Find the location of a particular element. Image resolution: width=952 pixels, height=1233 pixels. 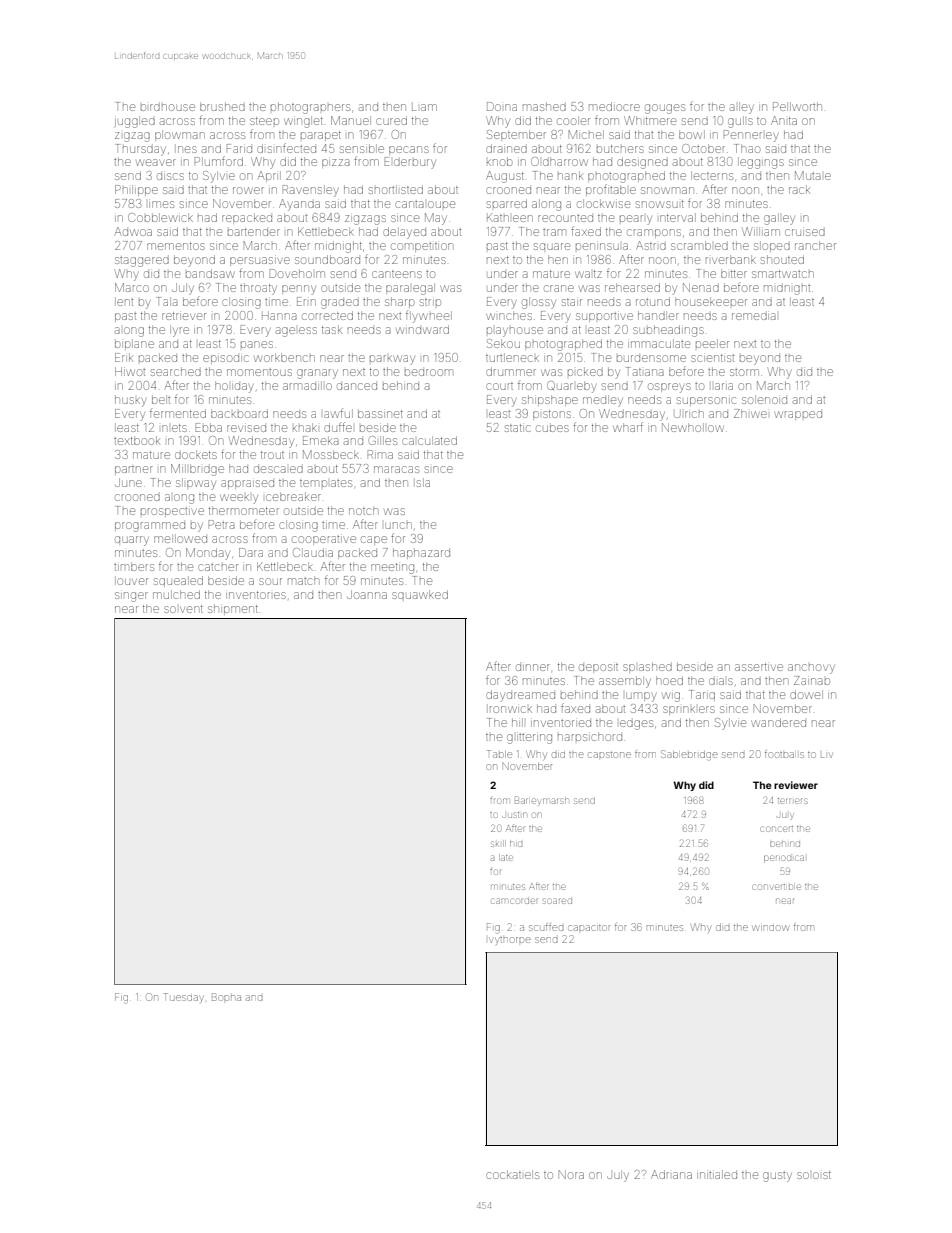

singer is located at coordinates (131, 597).
